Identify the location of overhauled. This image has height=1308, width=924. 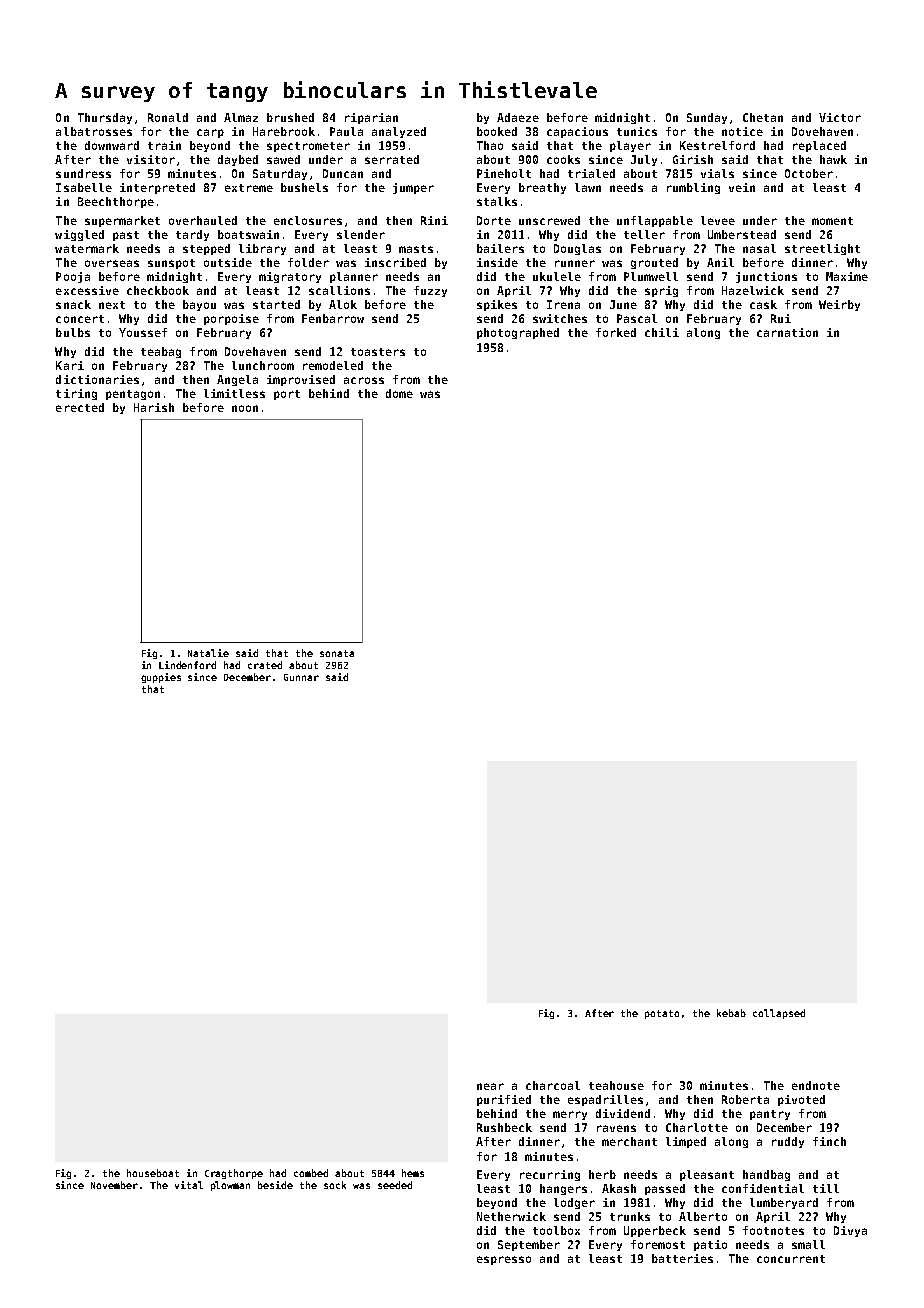
(203, 220).
